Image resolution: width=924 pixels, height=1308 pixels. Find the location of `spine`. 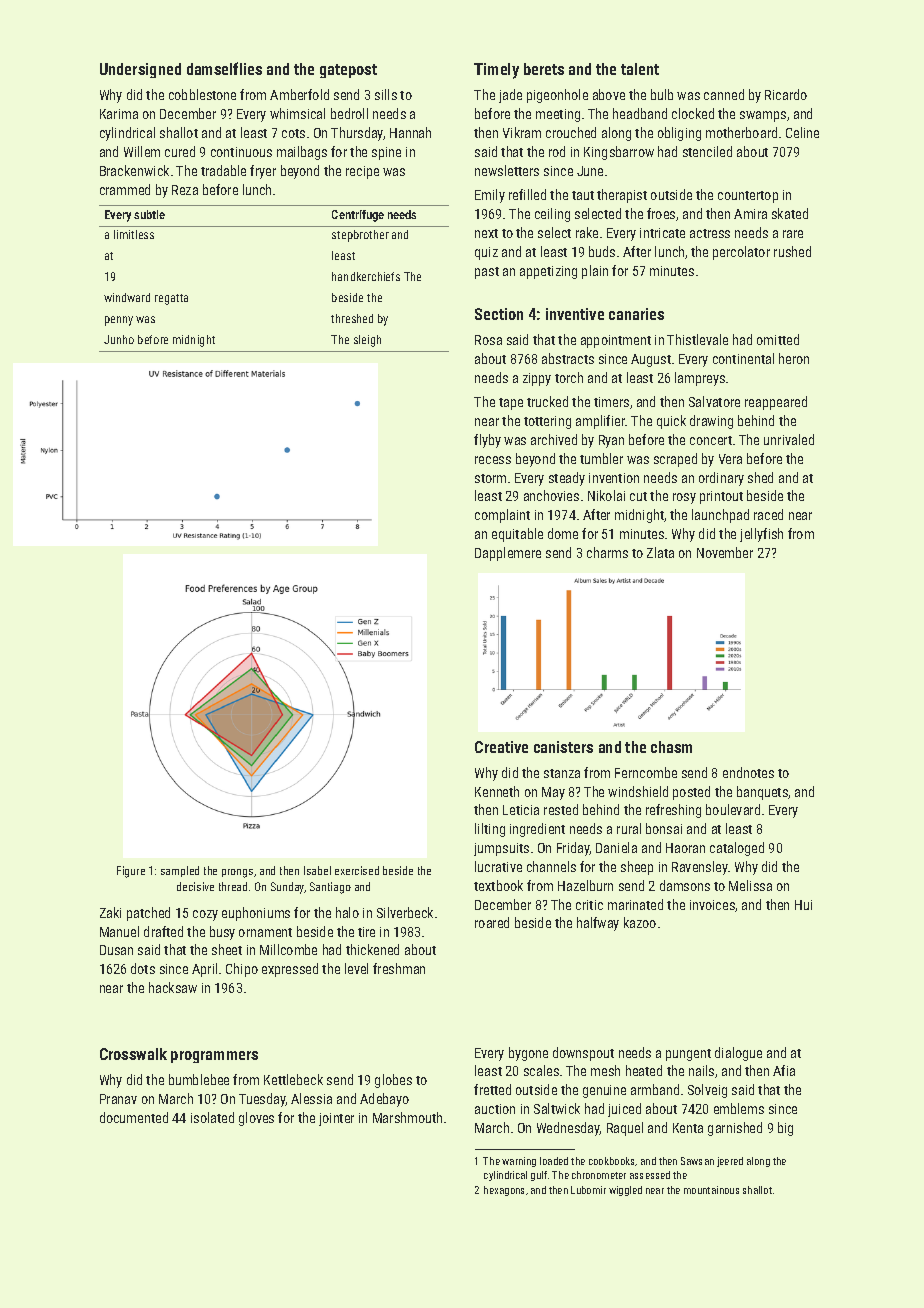

spine is located at coordinates (386, 153).
